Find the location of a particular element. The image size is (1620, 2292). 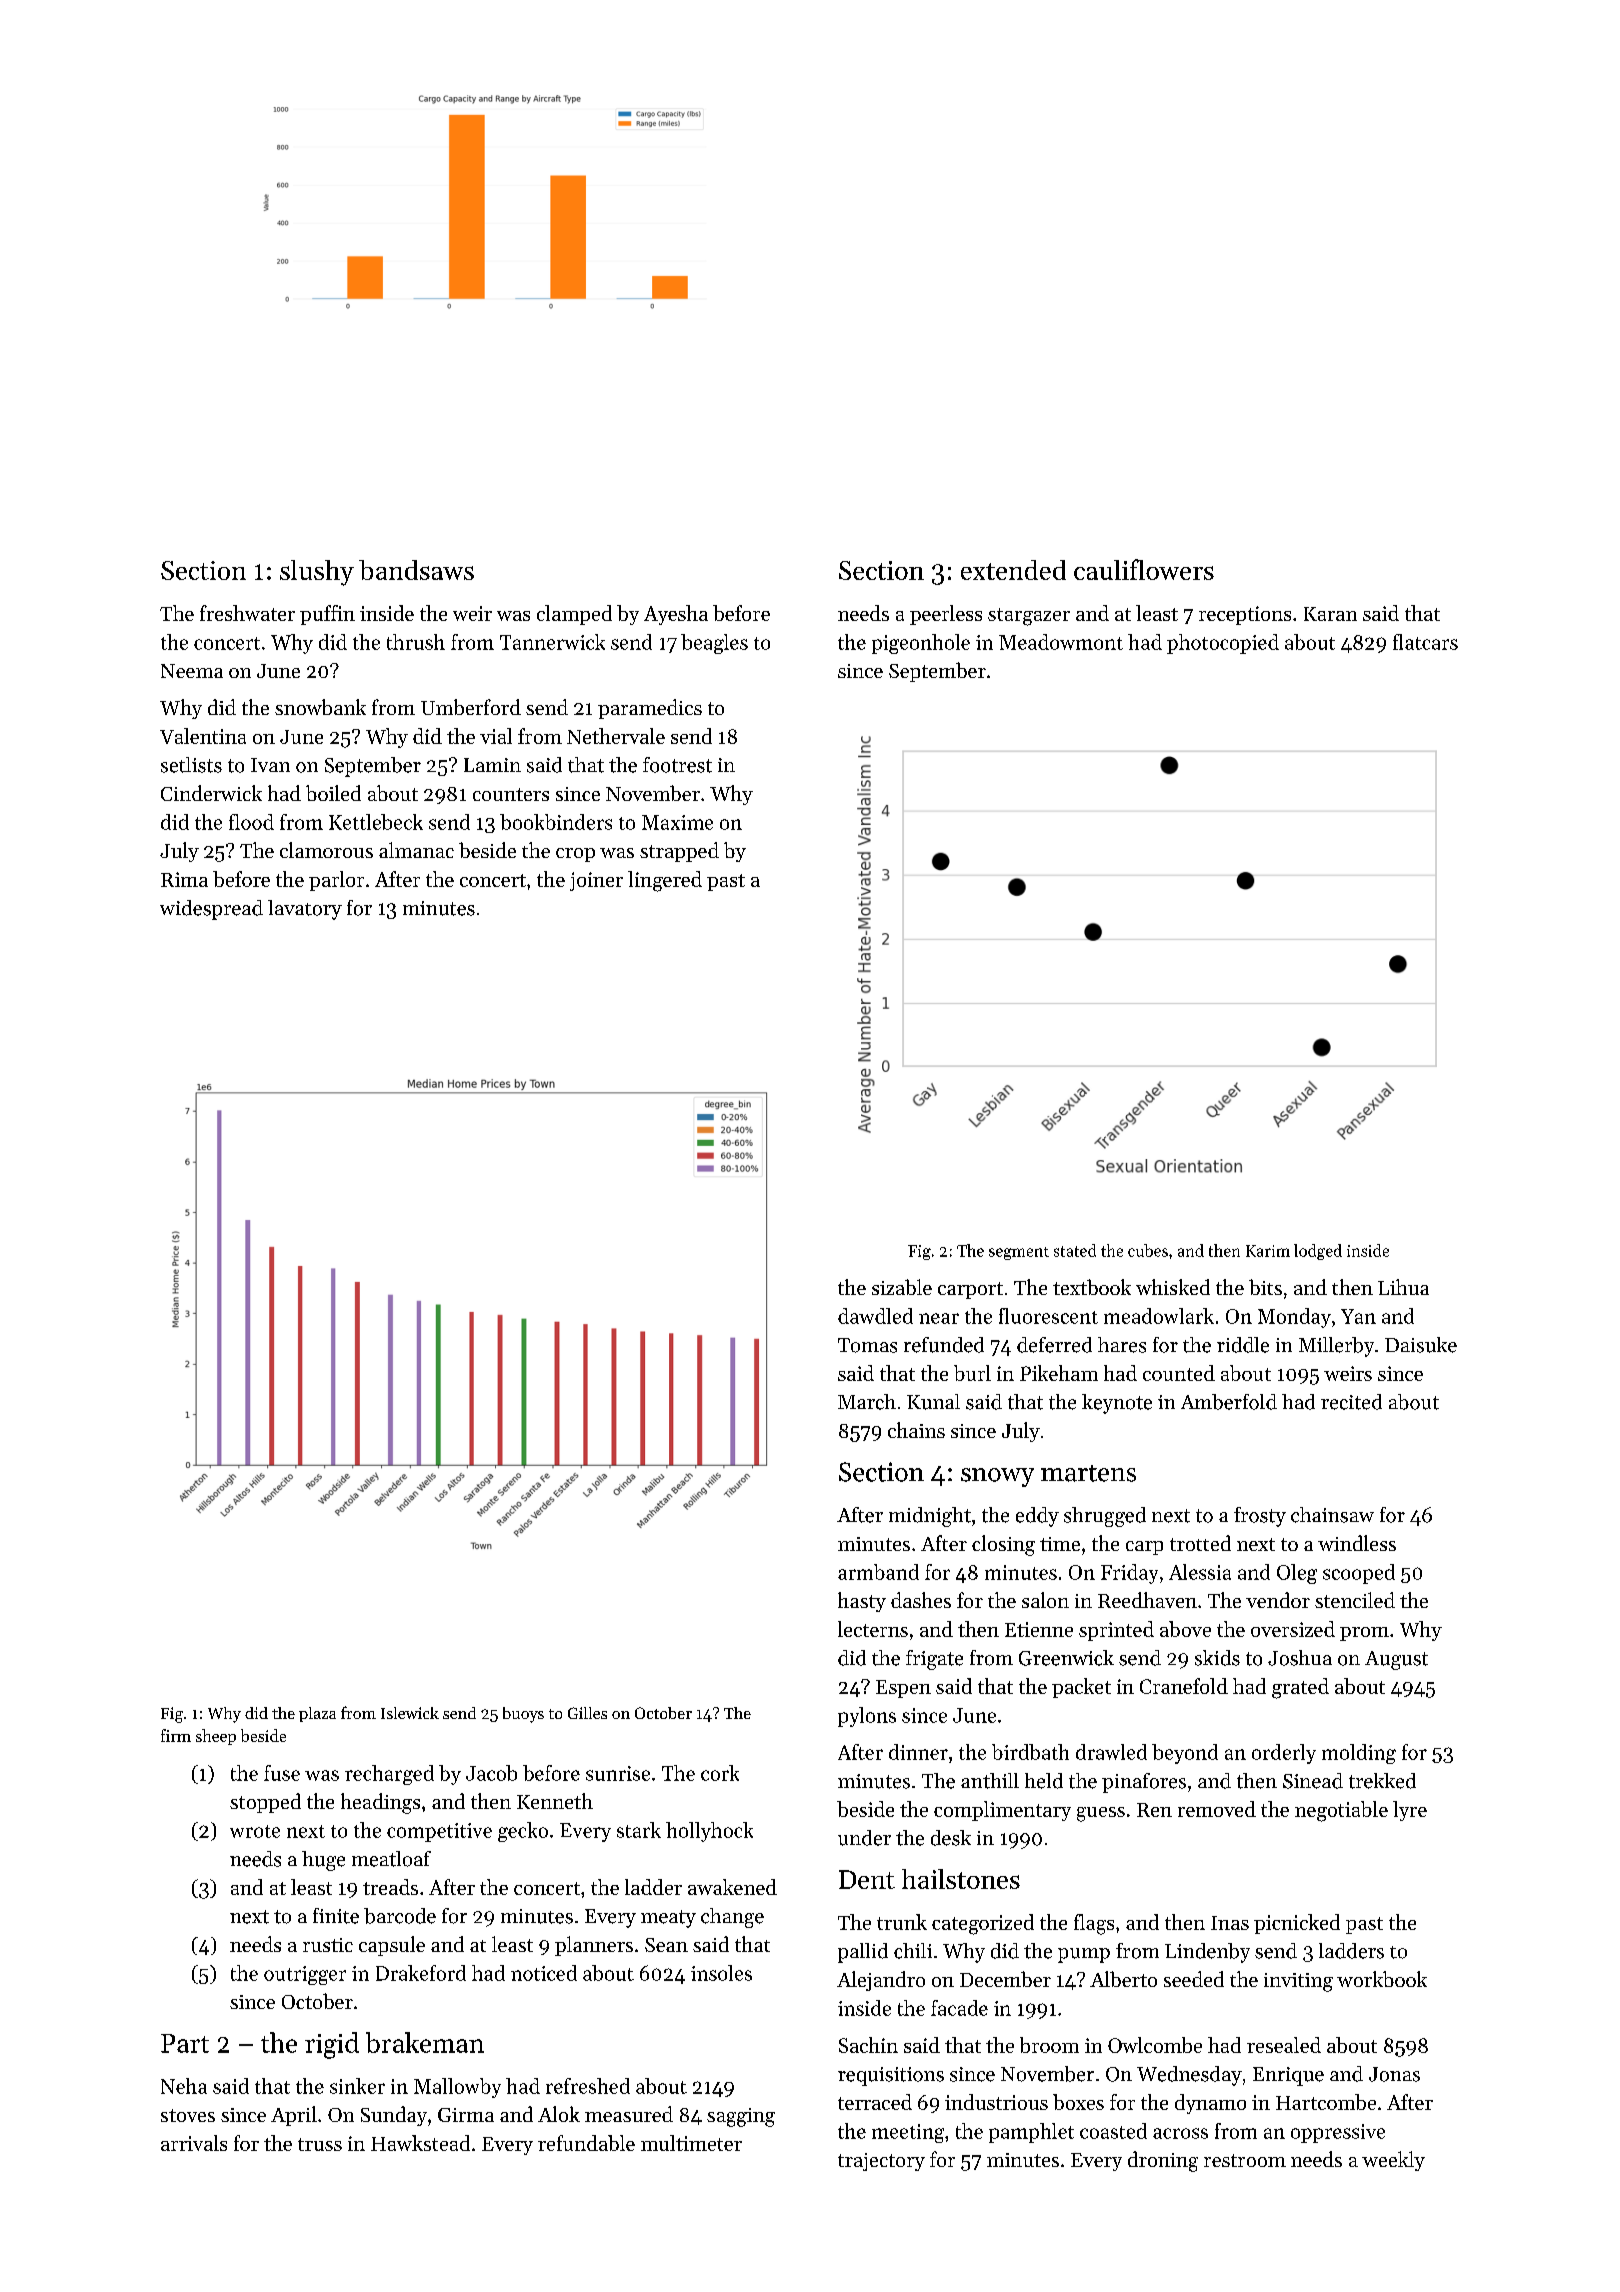

trajectory is located at coordinates (881, 2162).
